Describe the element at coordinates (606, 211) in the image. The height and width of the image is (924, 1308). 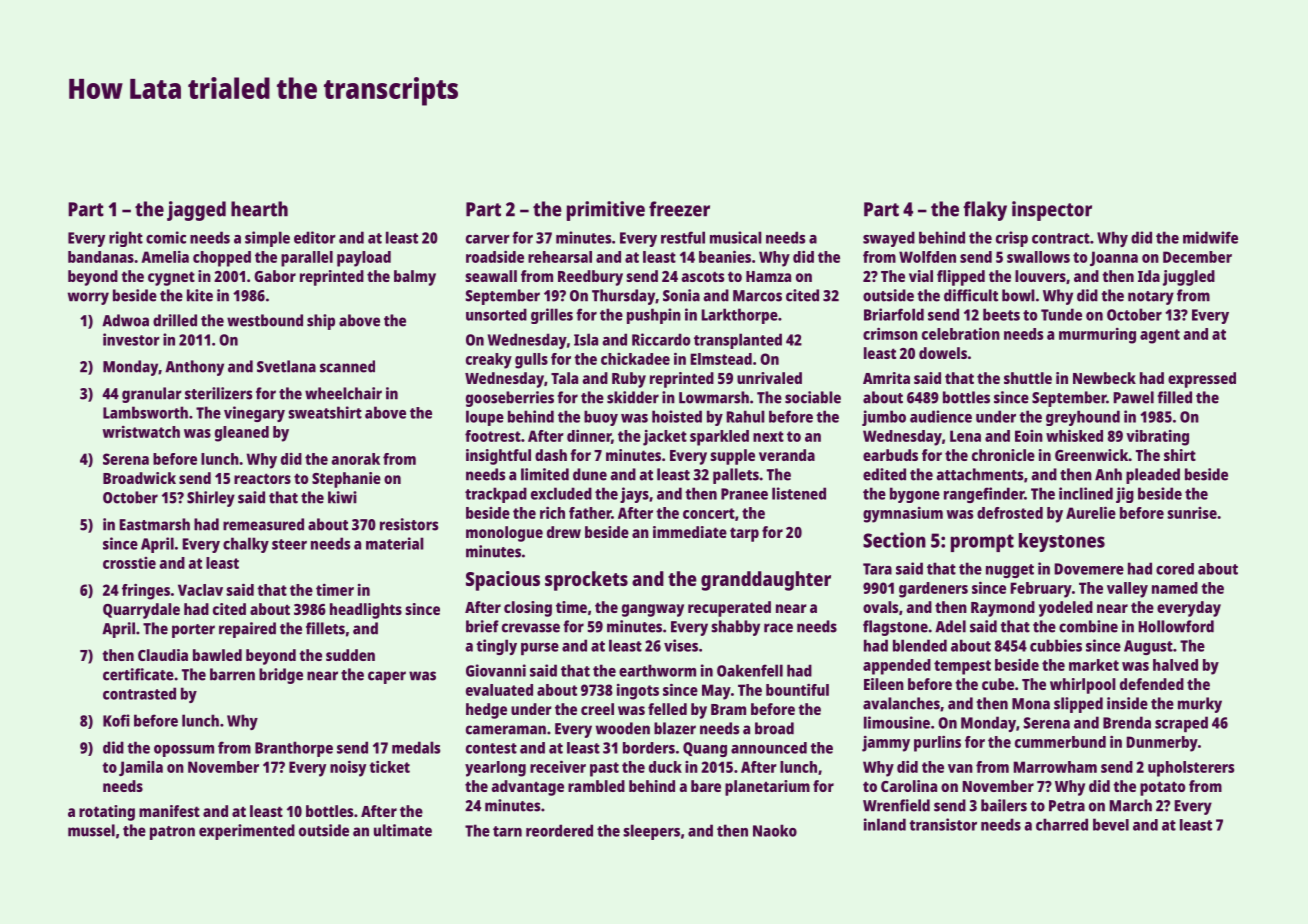
I see `primitive` at that location.
